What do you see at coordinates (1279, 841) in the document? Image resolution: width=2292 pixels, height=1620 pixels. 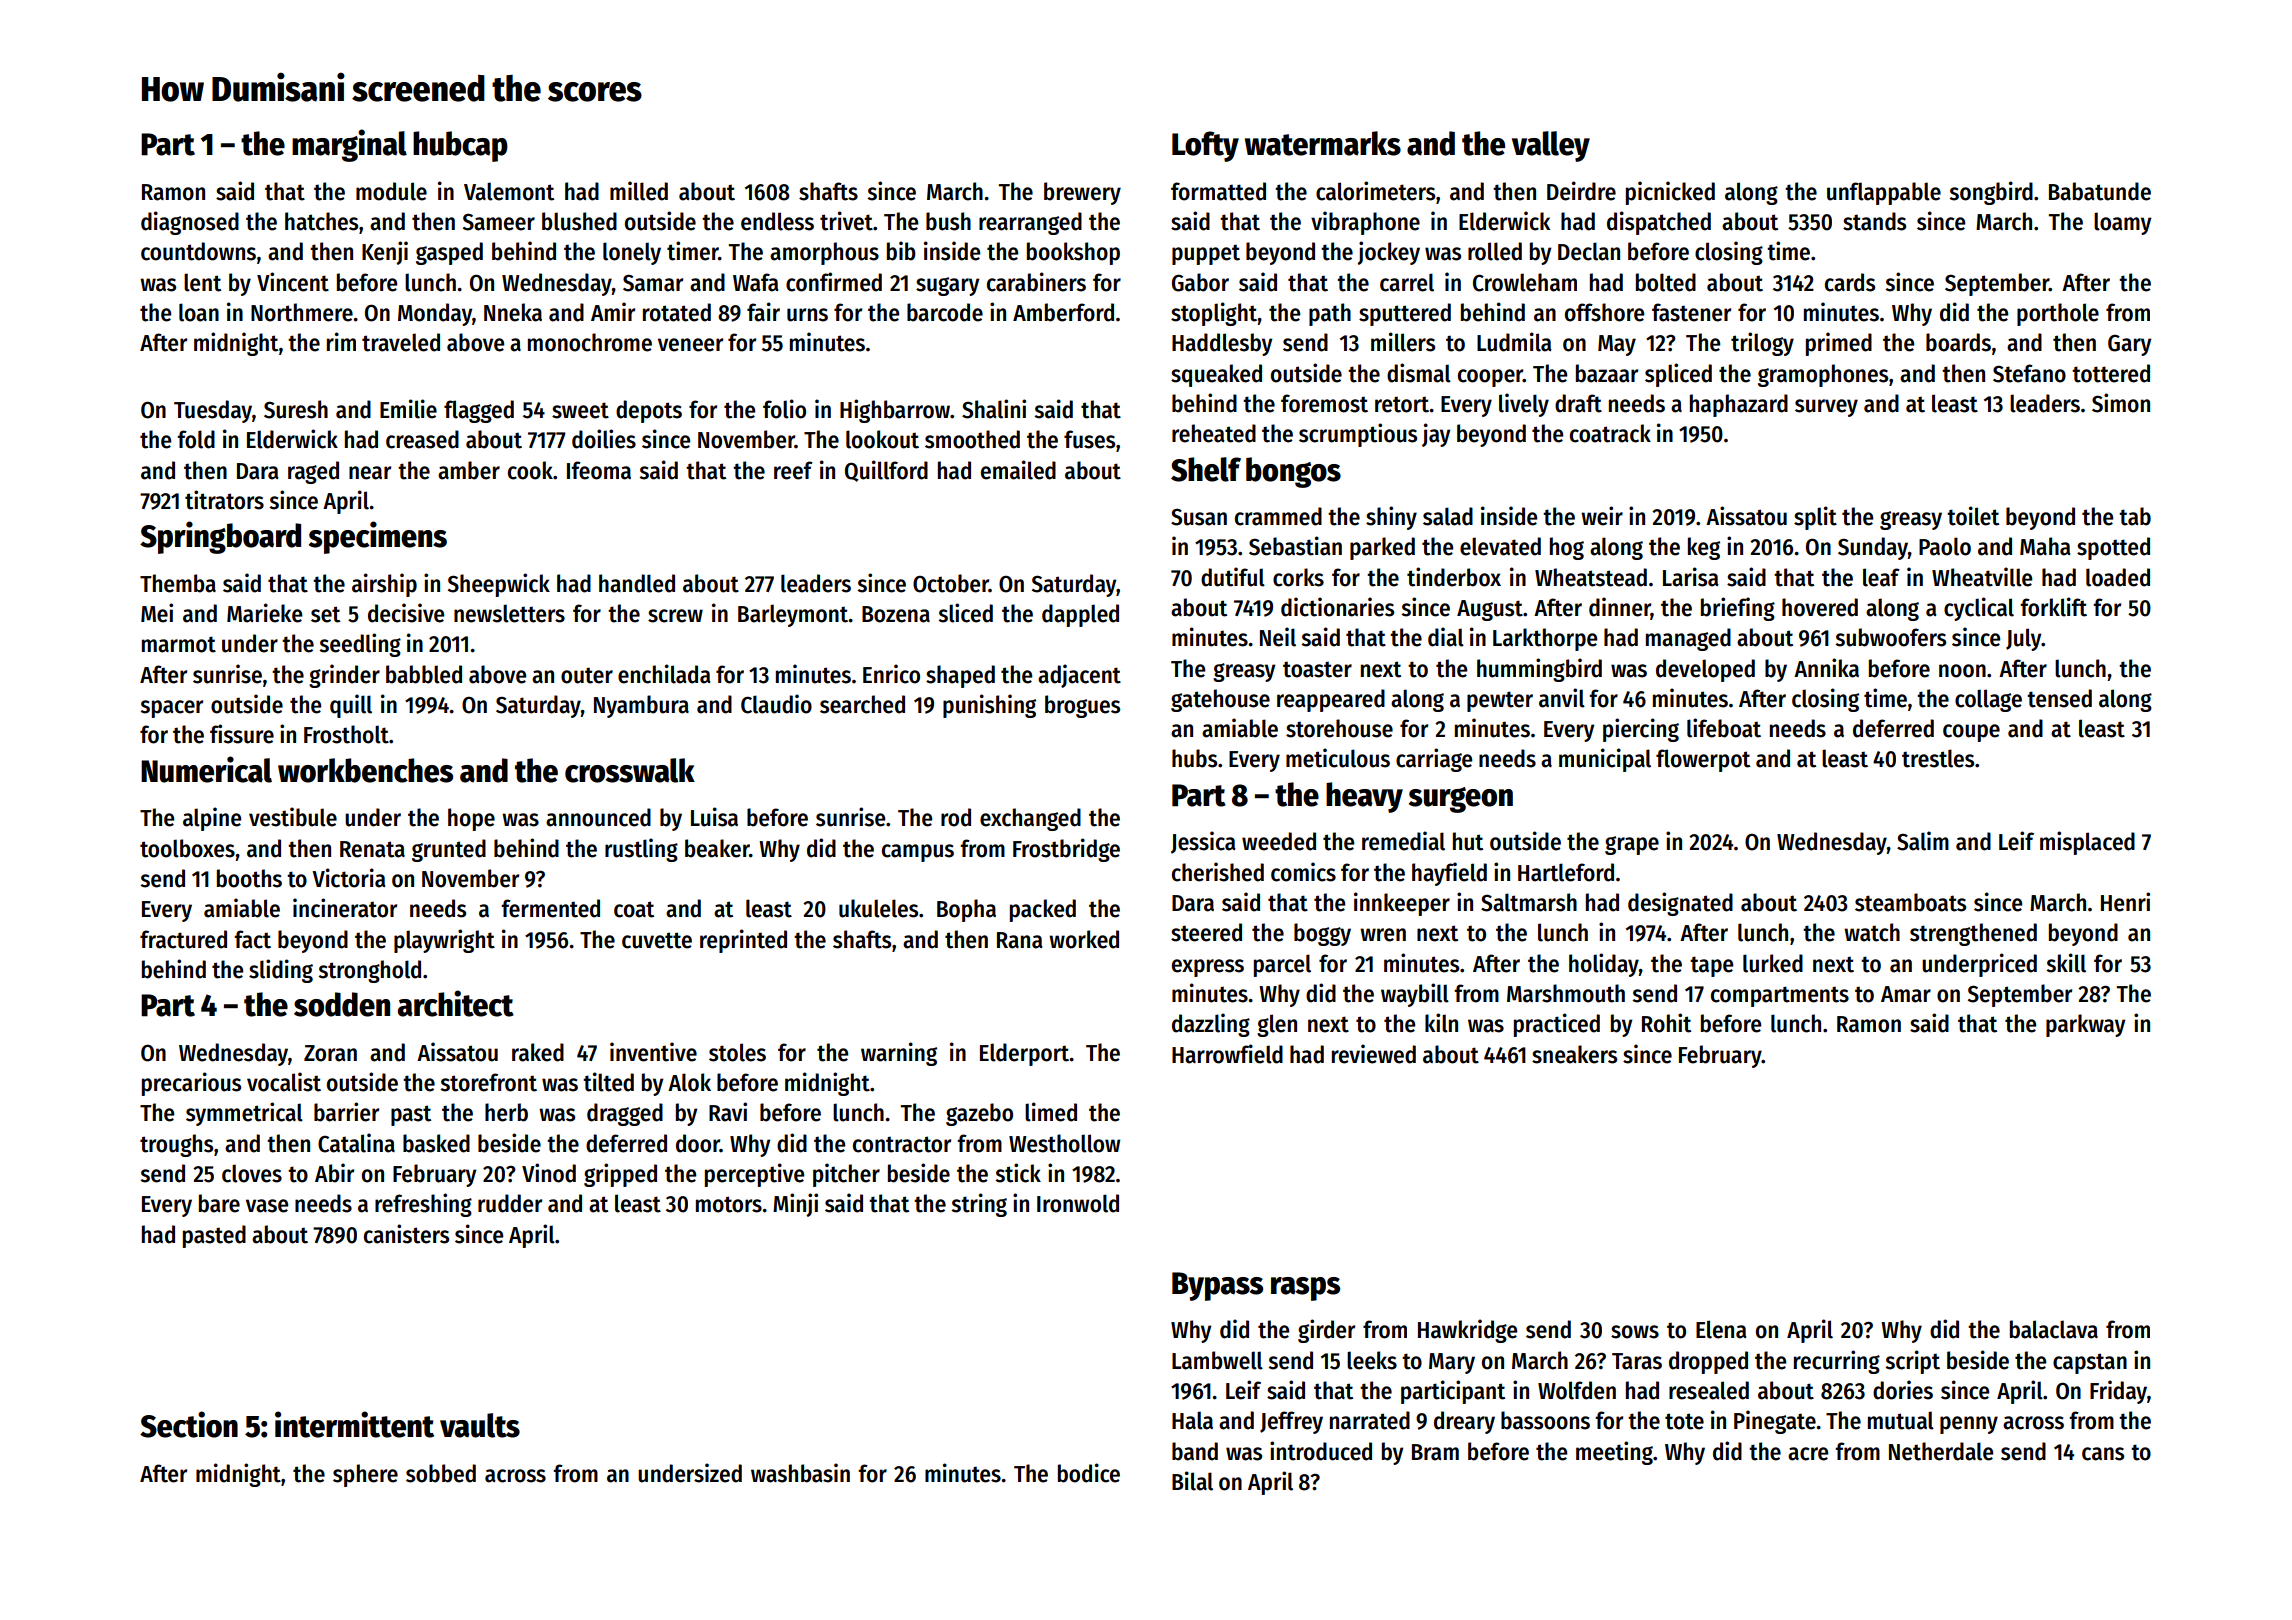 I see `weeded` at bounding box center [1279, 841].
